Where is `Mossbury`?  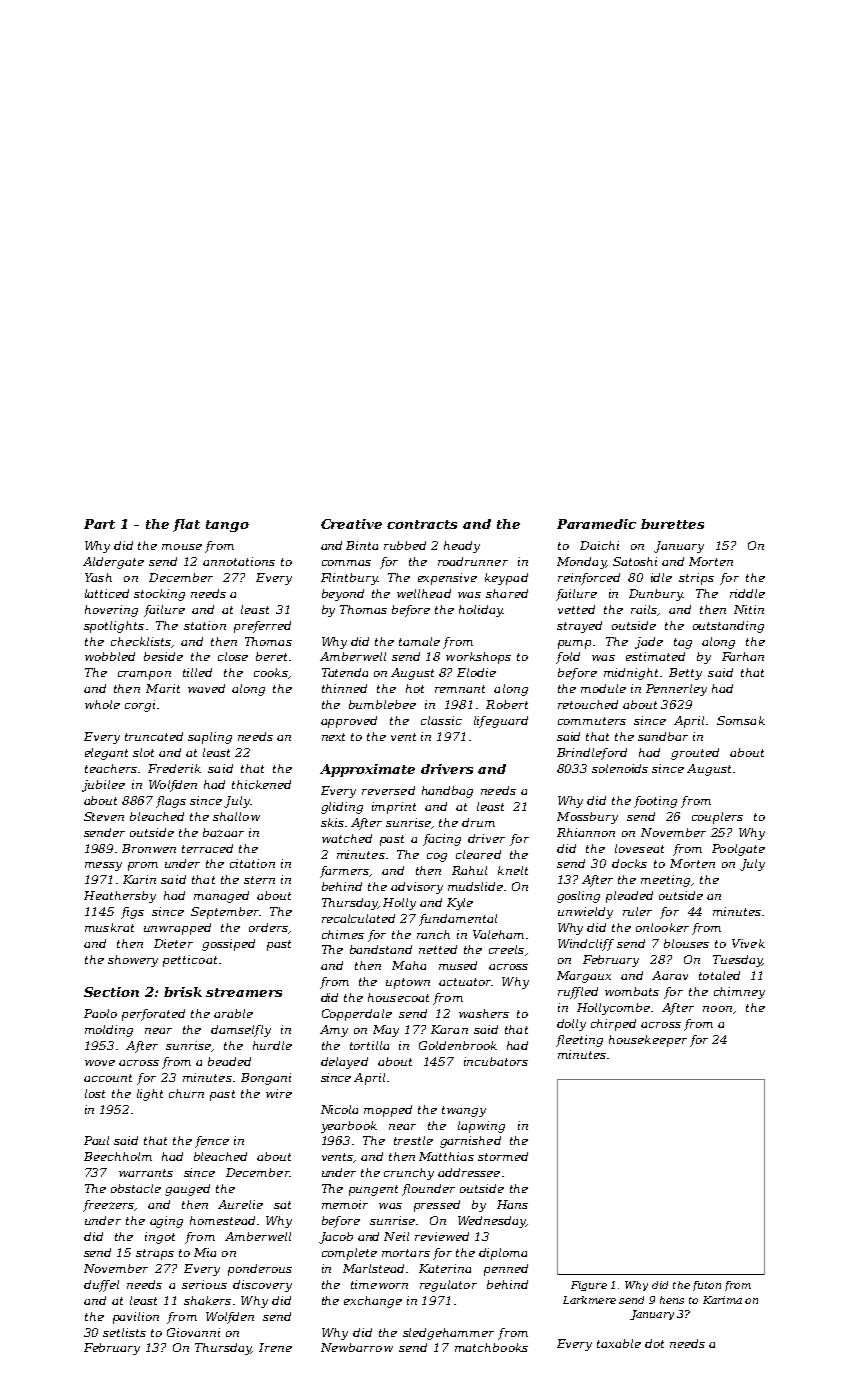 Mossbury is located at coordinates (587, 818).
